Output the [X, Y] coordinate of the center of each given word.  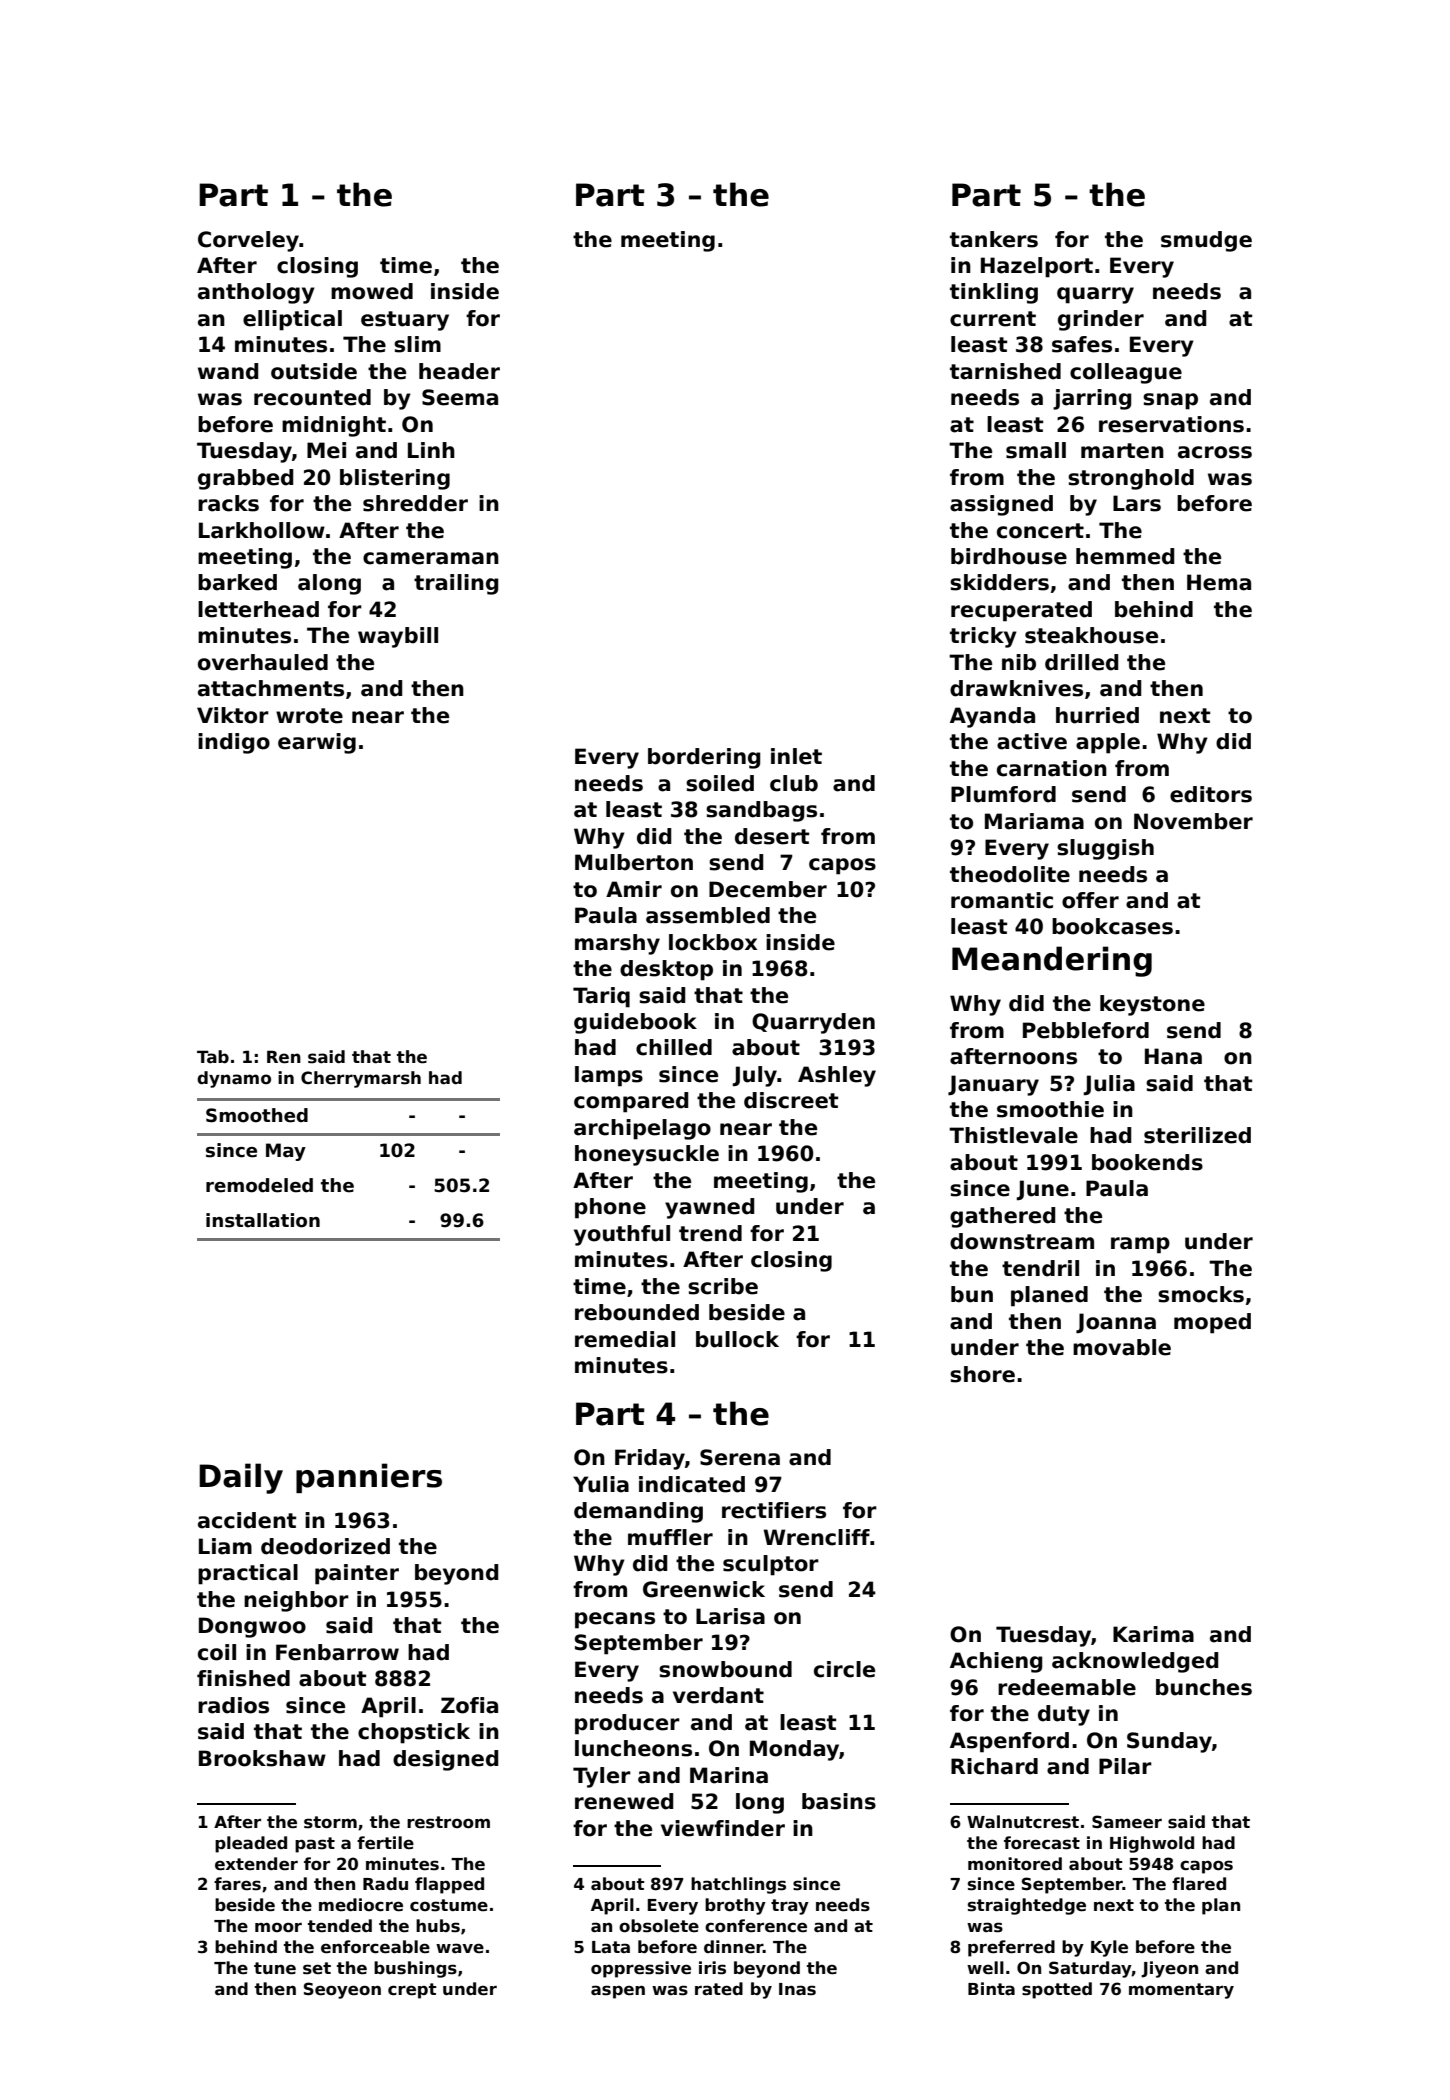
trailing [456, 584]
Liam [225, 1546]
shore [982, 1374]
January [993, 1085]
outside [314, 371]
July [754, 1076]
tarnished [1005, 371]
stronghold [1131, 479]
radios [233, 1705]
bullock [737, 1339]
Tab [213, 1057]
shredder [415, 503]
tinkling [994, 293]
